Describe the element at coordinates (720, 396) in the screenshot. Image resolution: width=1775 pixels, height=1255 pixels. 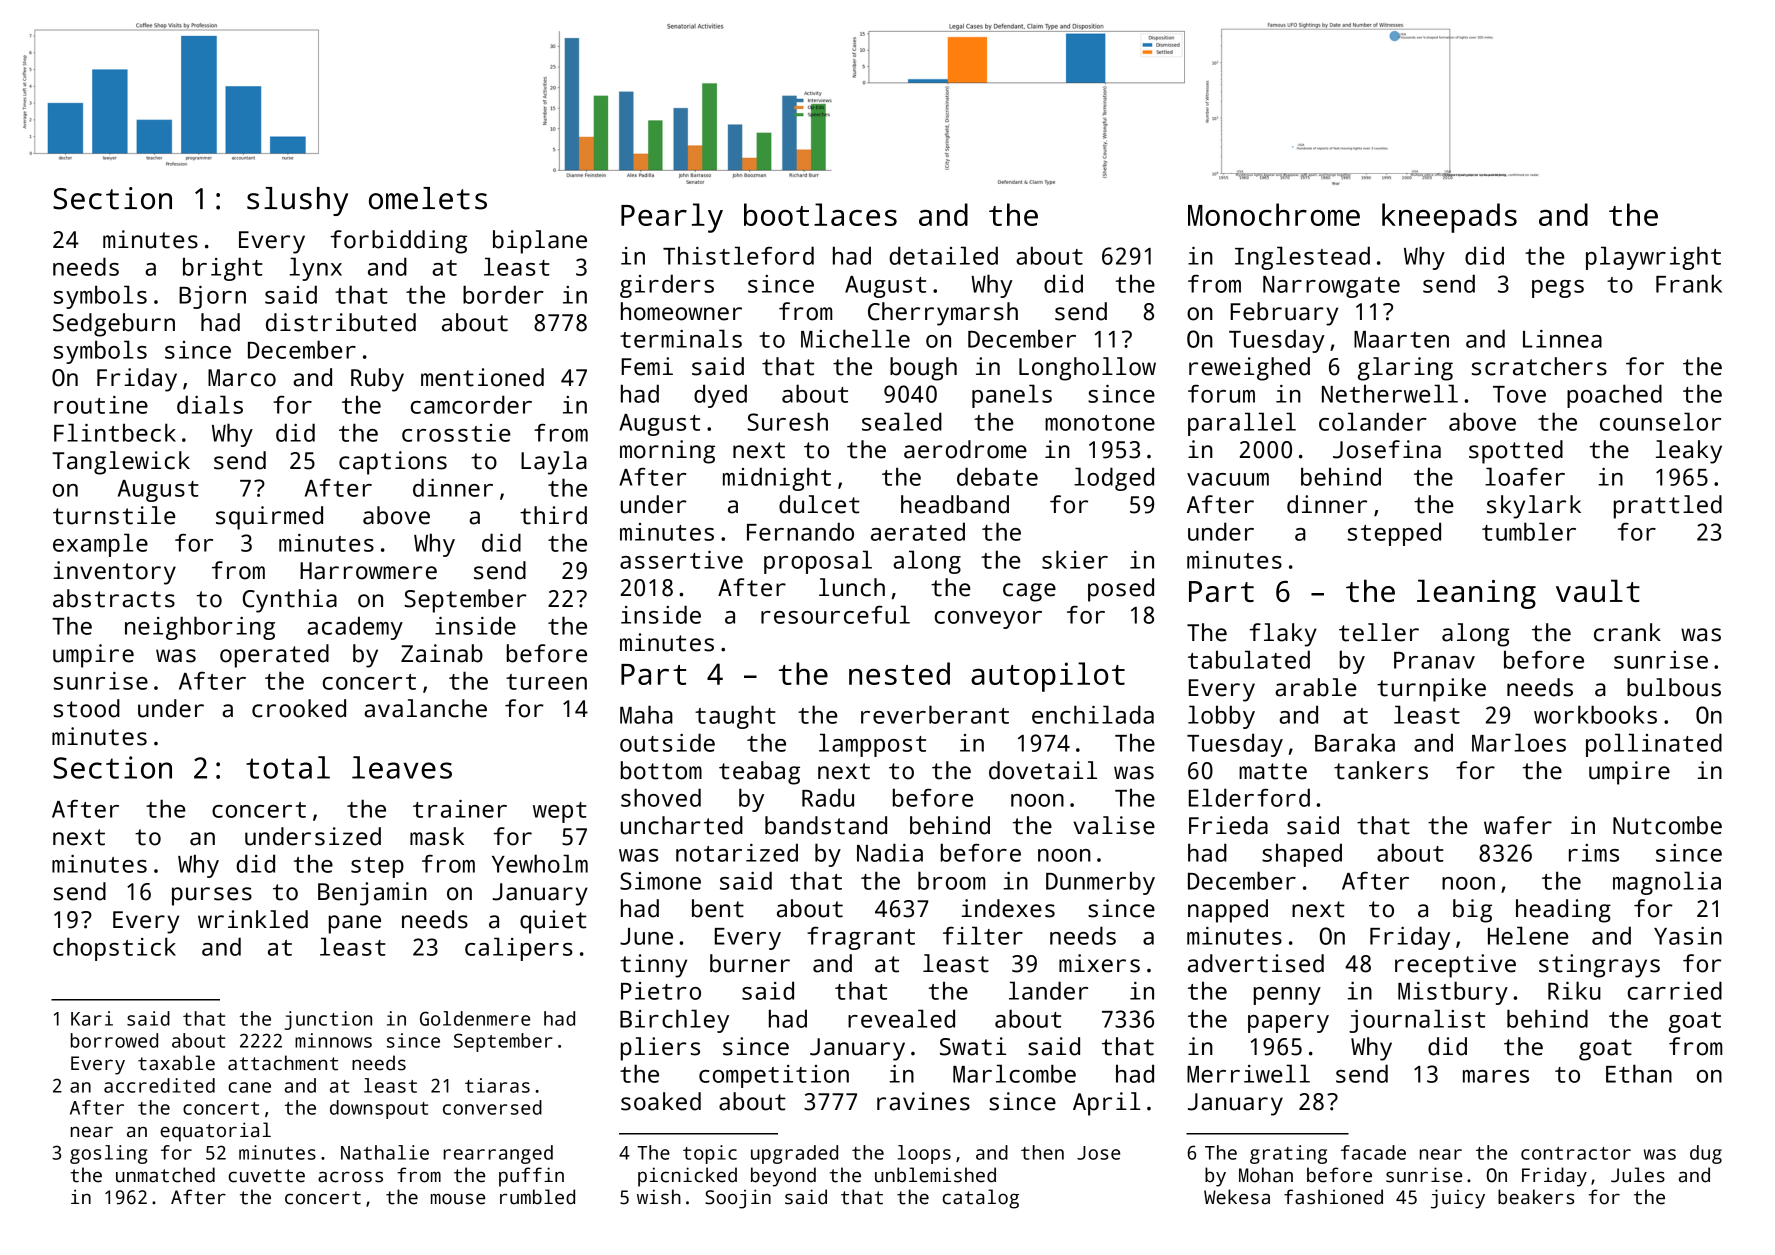
I see `dyed` at that location.
